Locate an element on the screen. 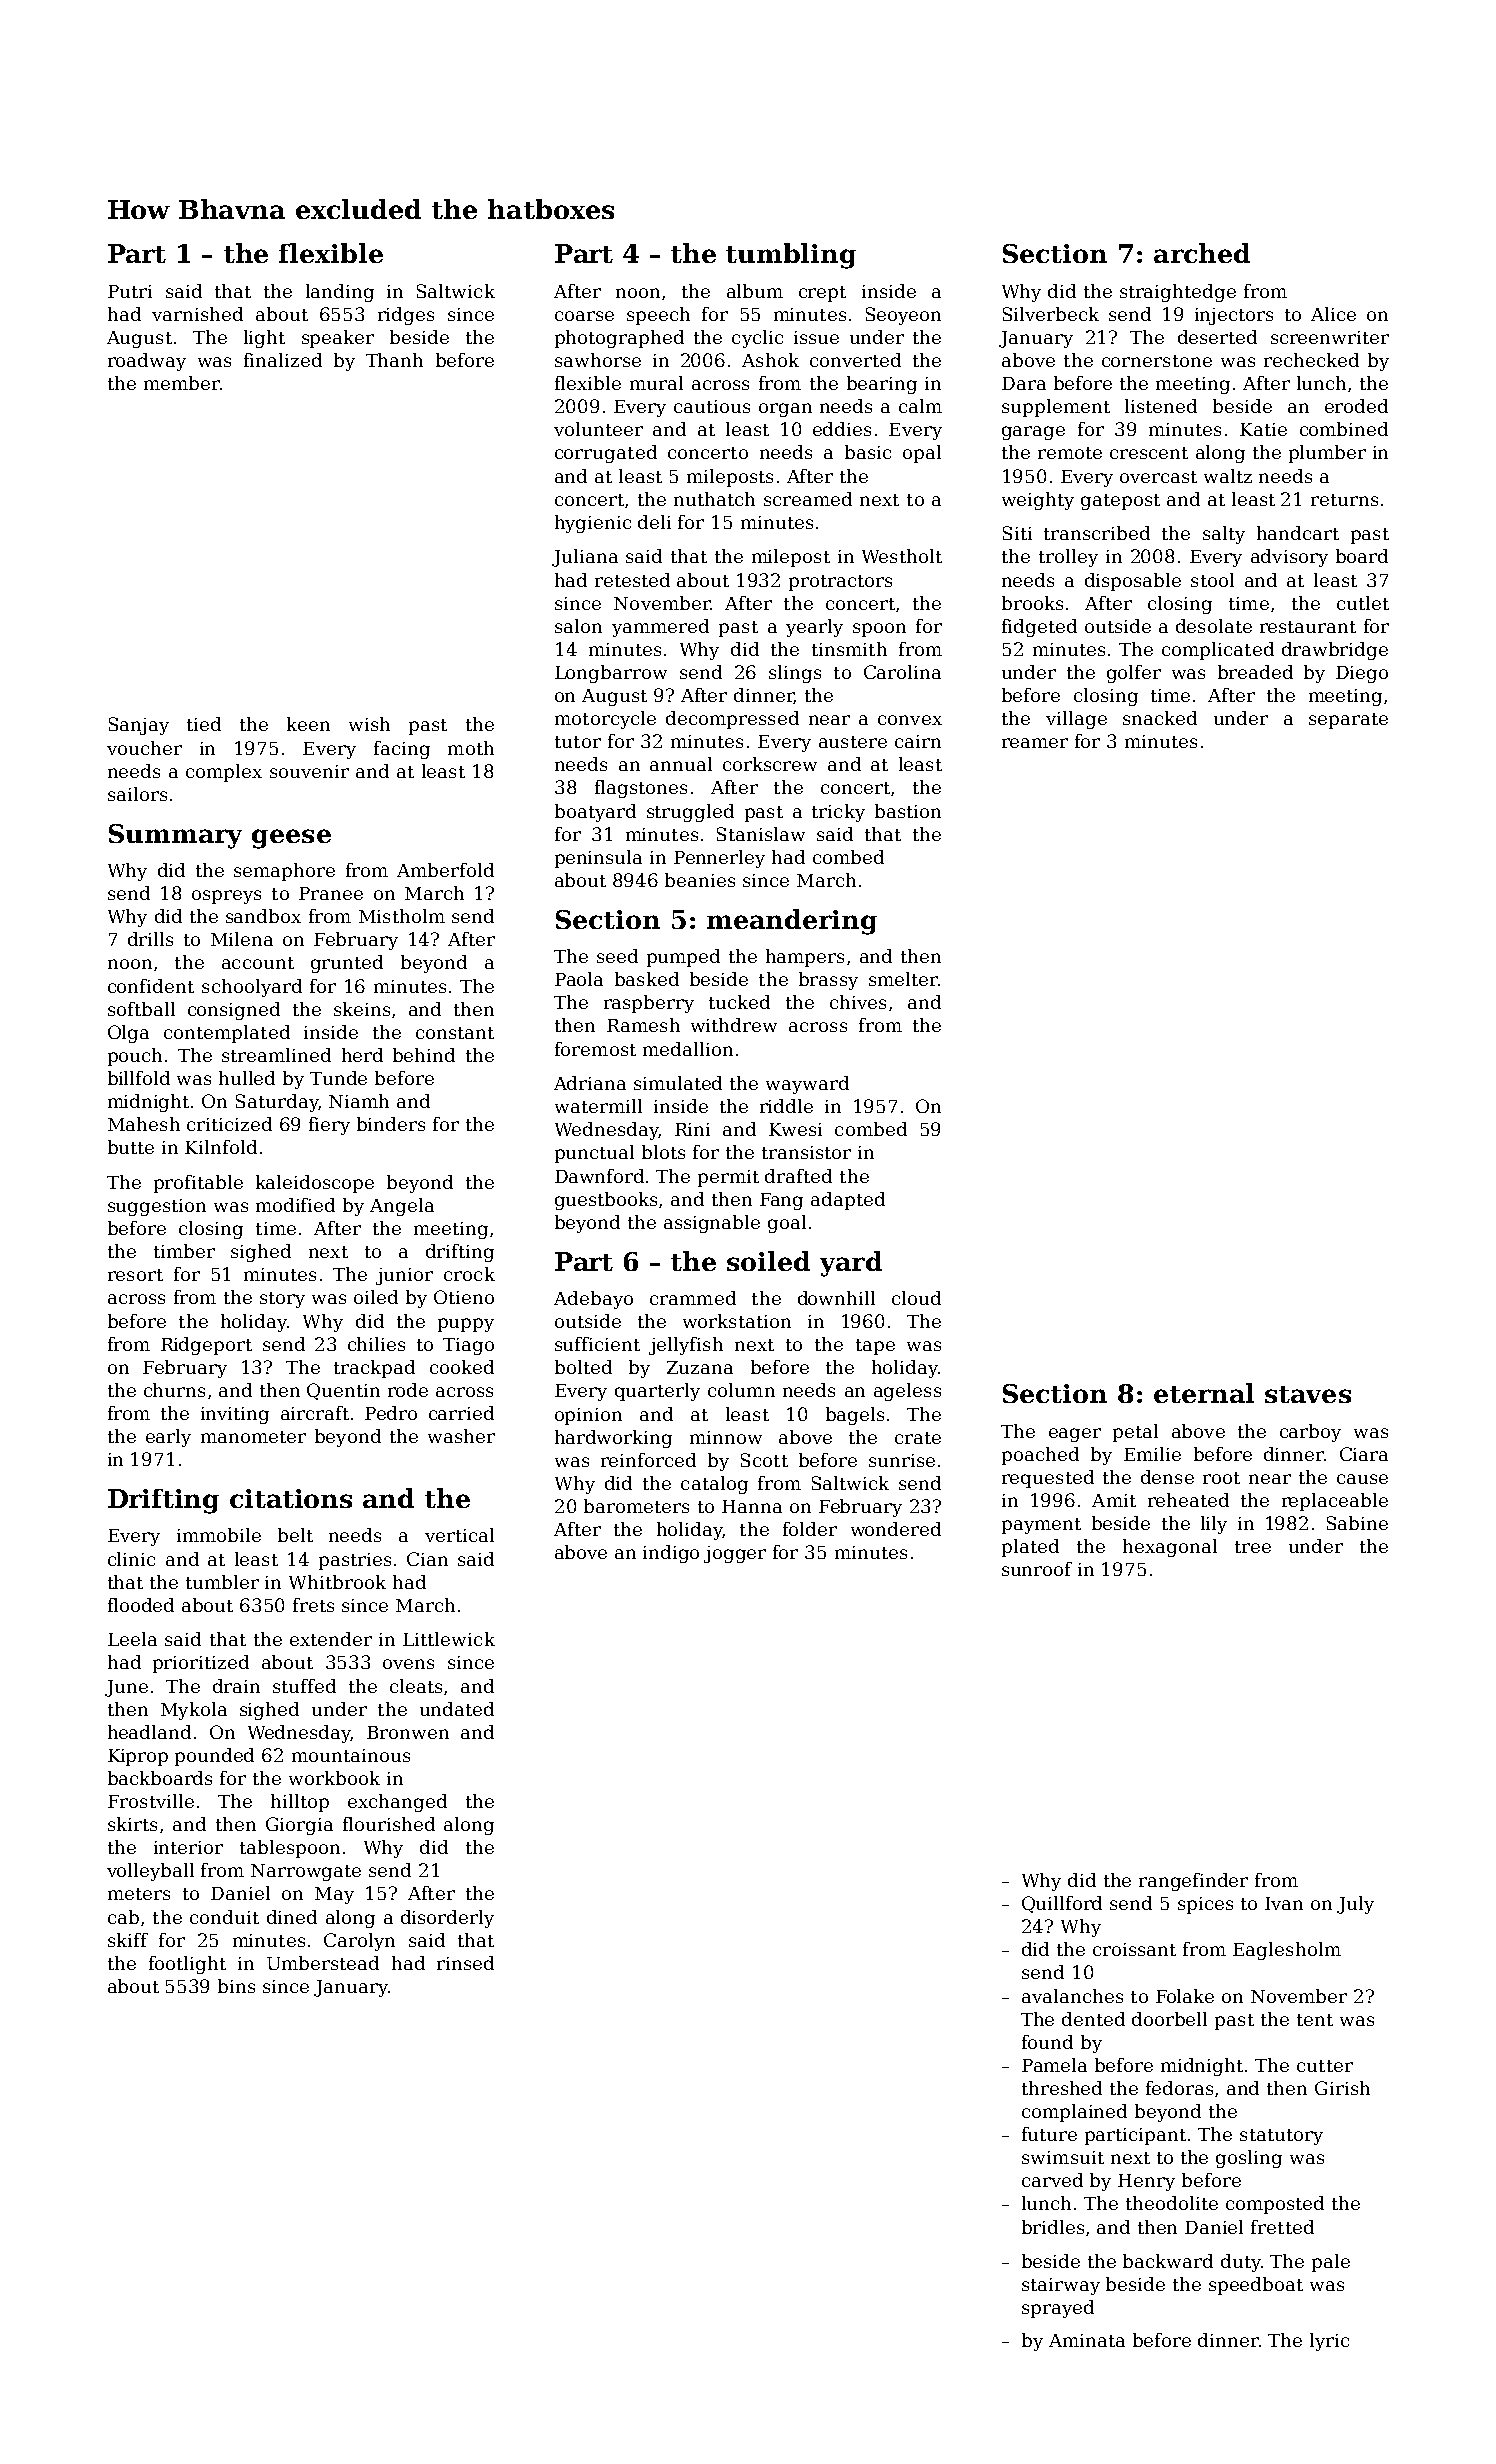 Image resolution: width=1496 pixels, height=2464 pixels. separate is located at coordinates (1348, 721).
